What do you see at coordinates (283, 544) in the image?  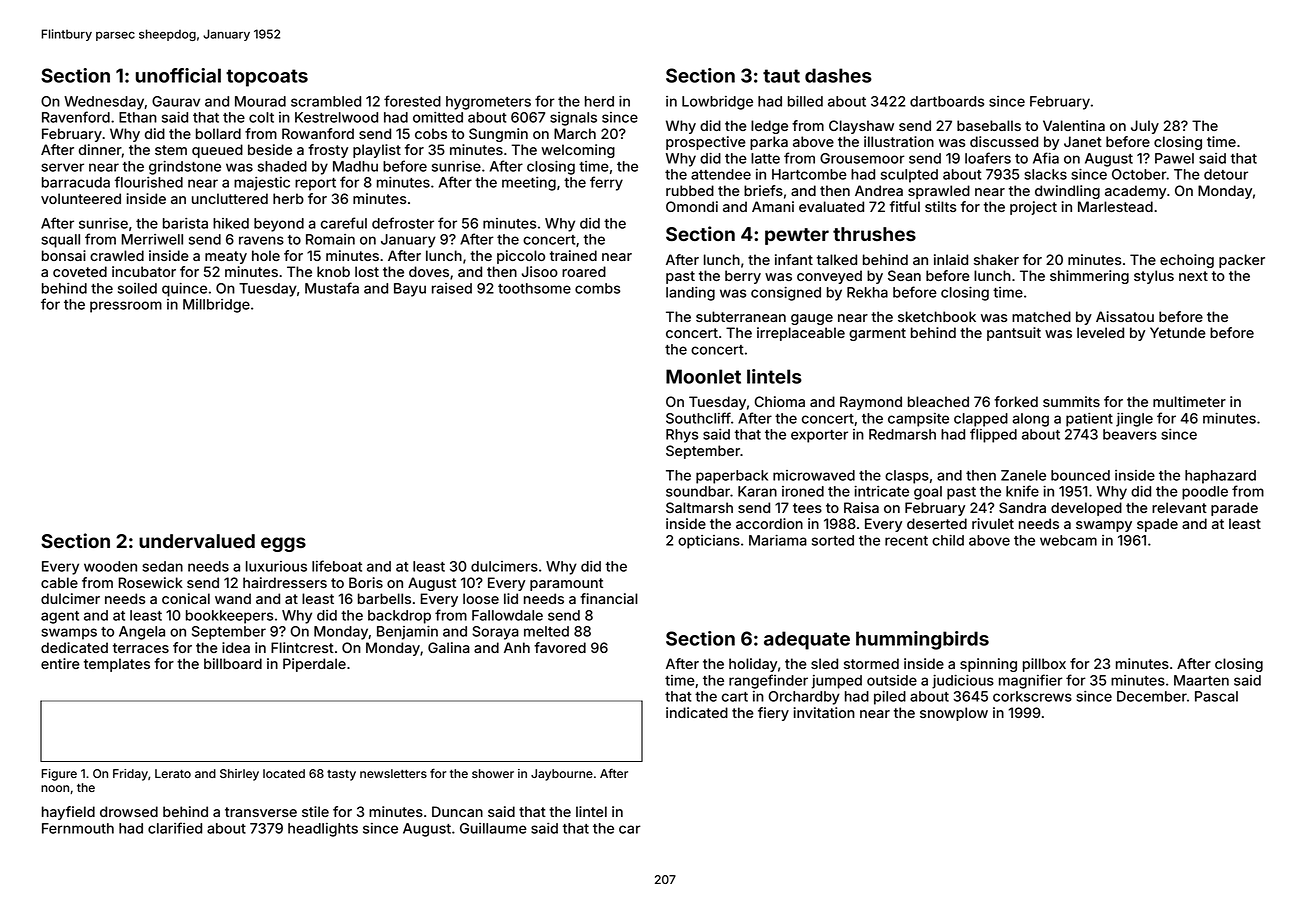 I see `eggs` at bounding box center [283, 544].
